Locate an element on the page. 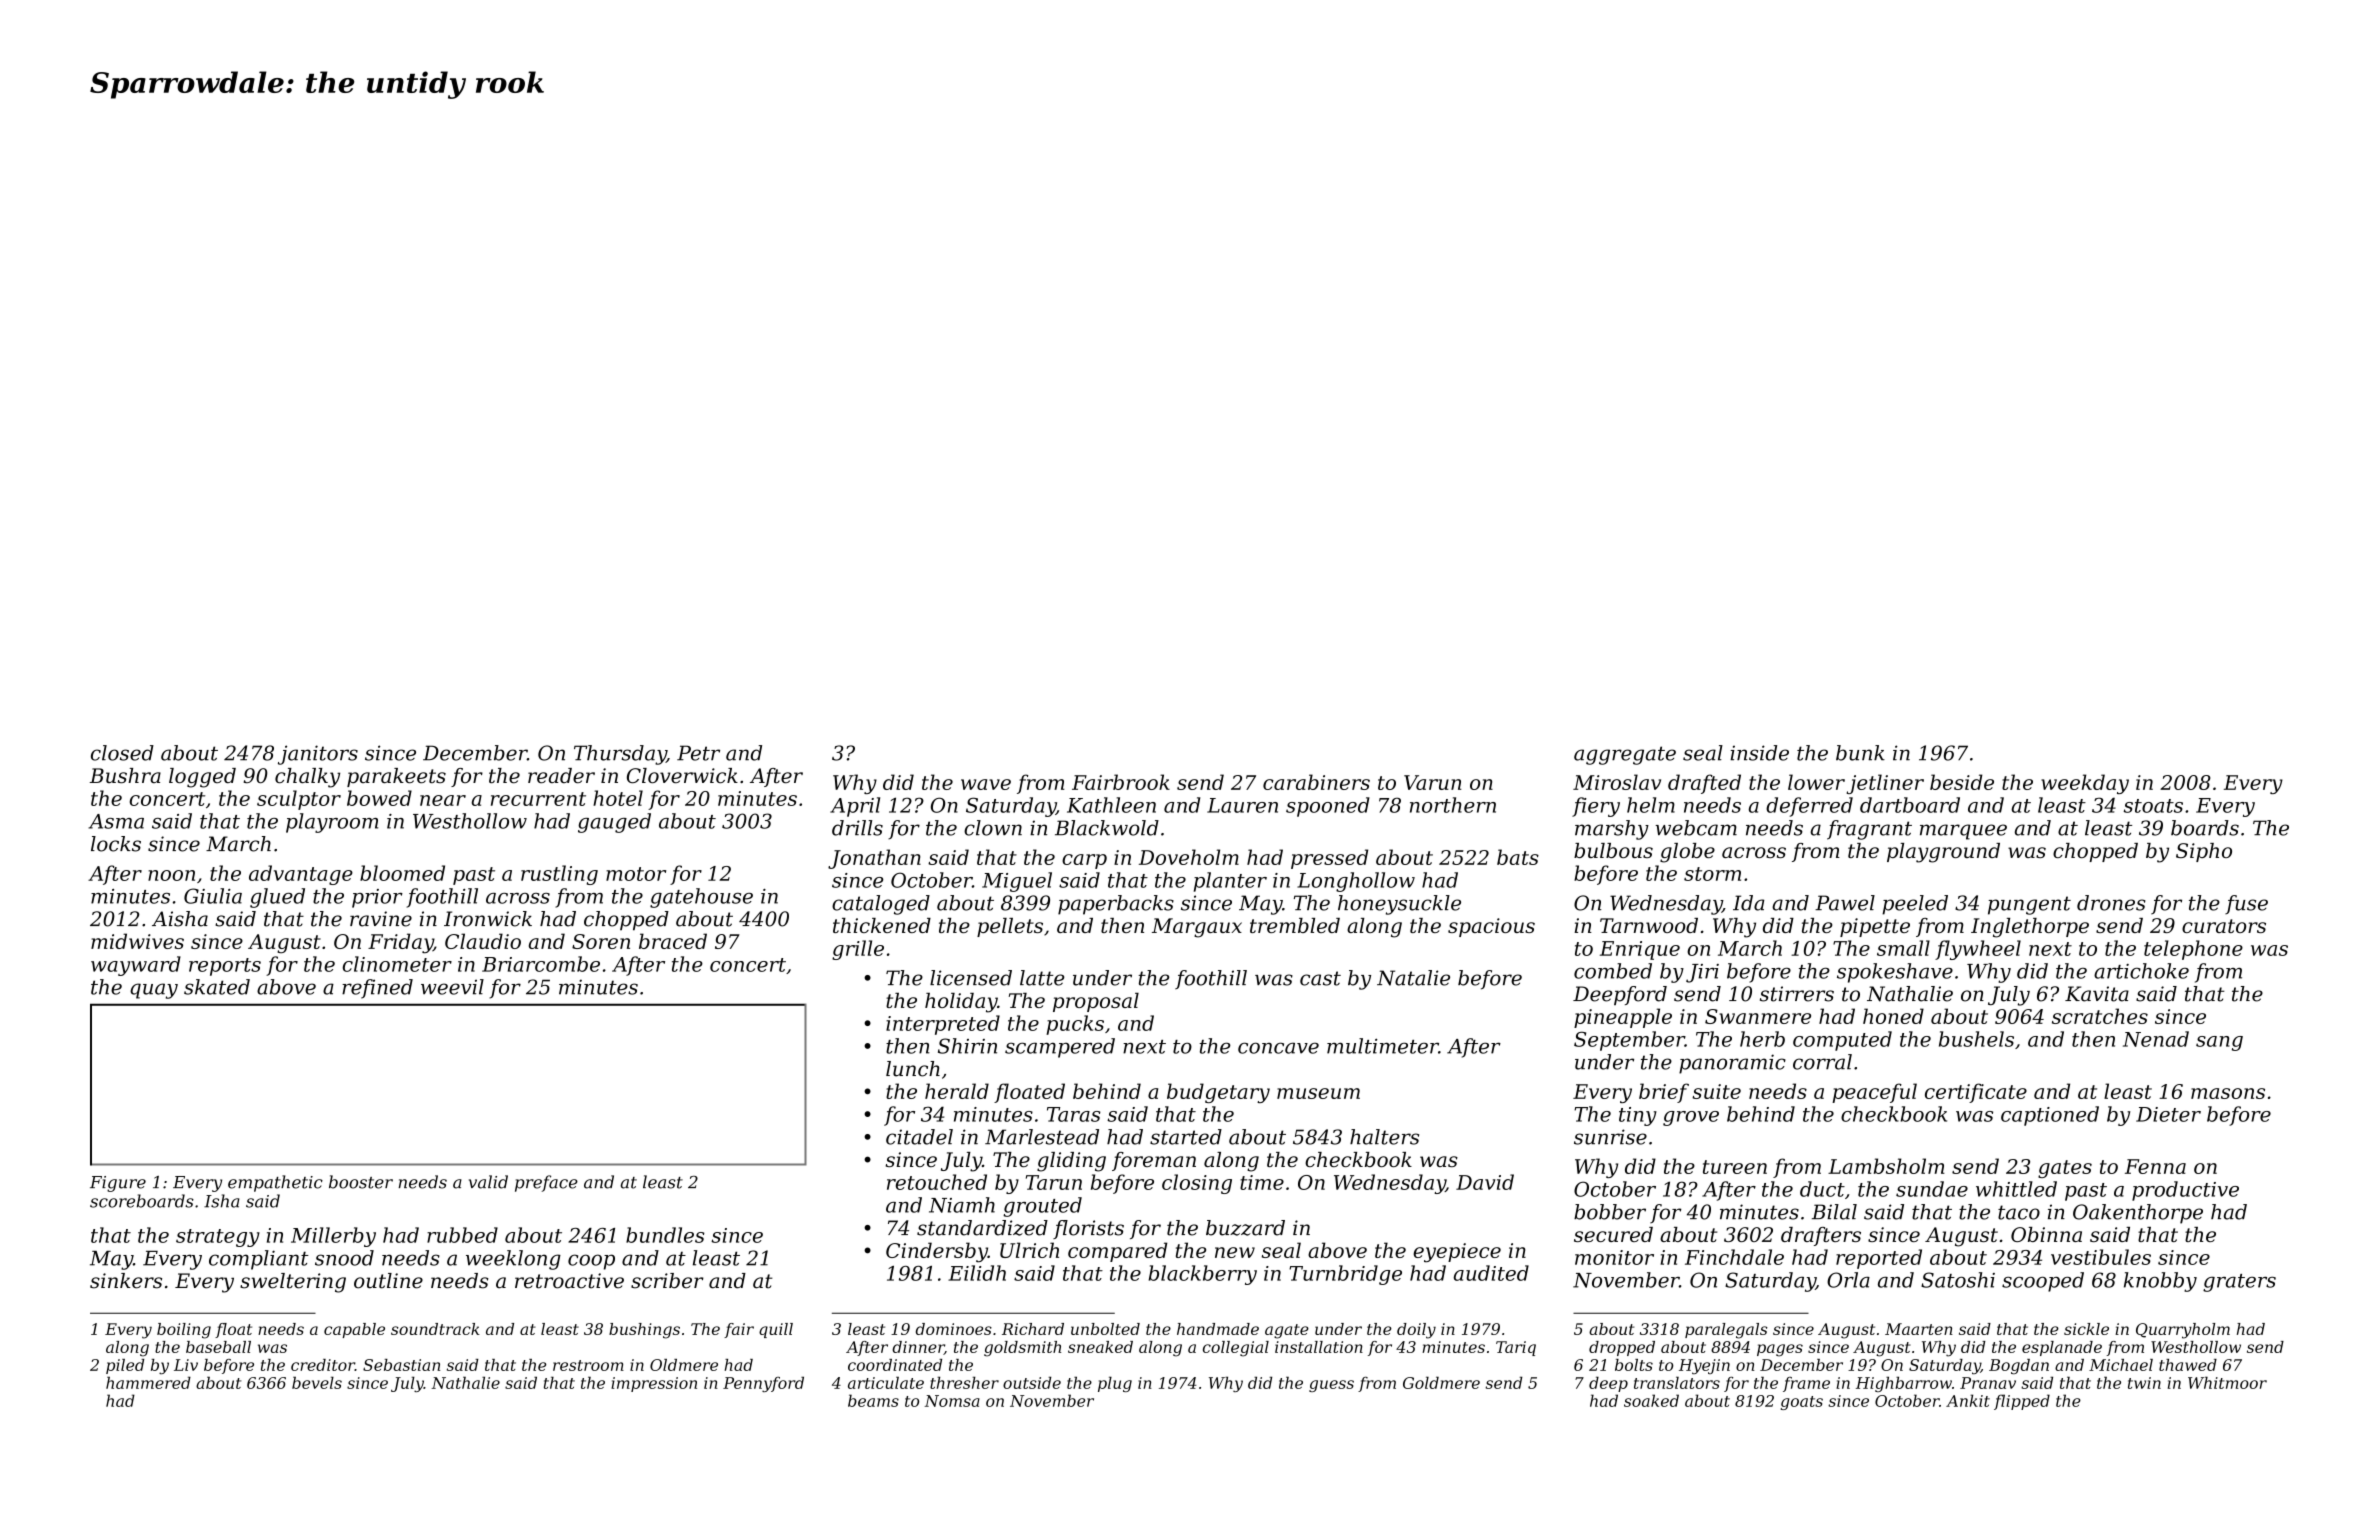 This page has height=1540, width=2380. bevels is located at coordinates (317, 1382).
